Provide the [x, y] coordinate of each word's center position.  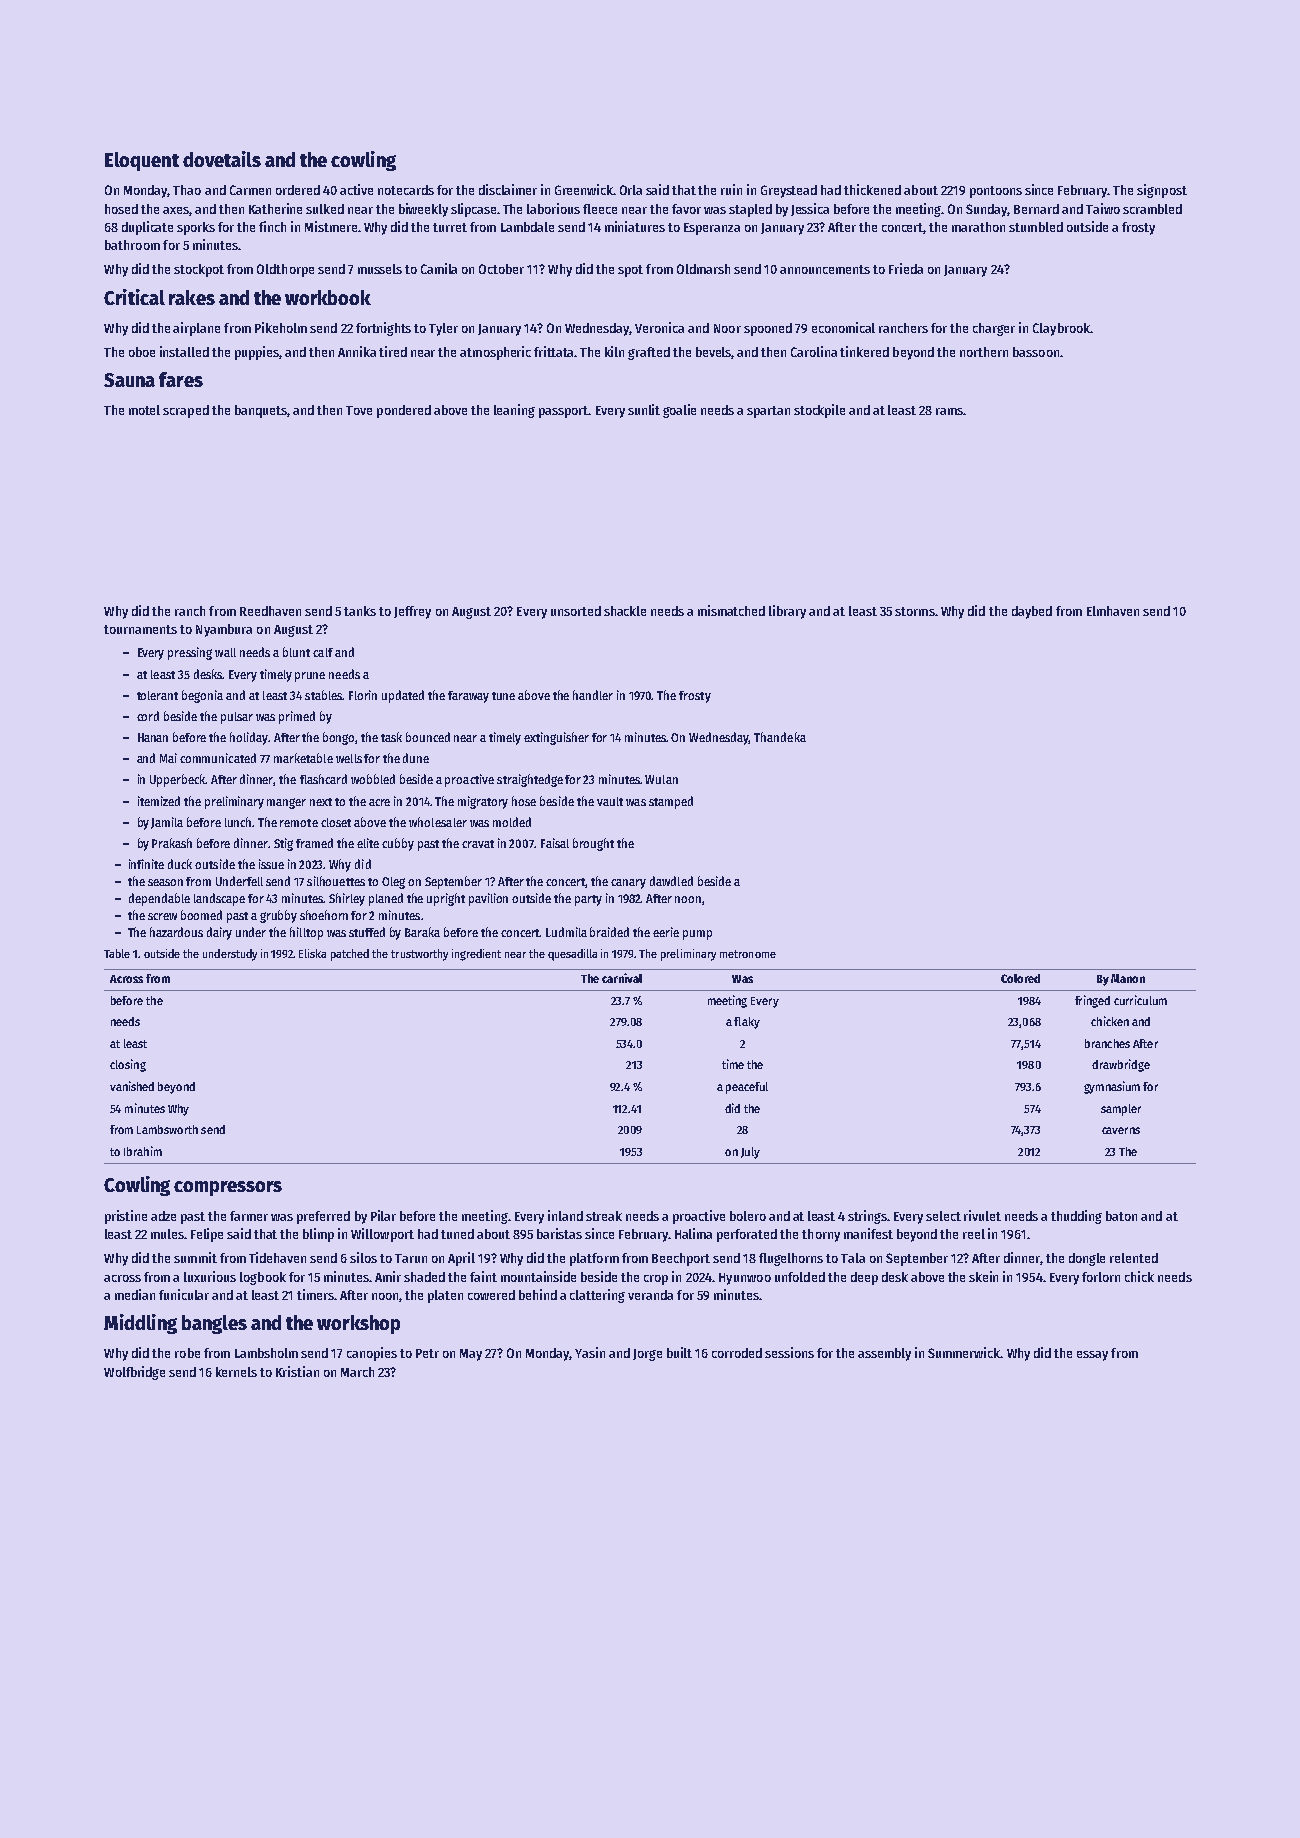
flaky [747, 1023]
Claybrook [1061, 329]
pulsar [237, 718]
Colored [1020, 978]
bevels [714, 353]
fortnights [383, 329]
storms [915, 611]
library [787, 612]
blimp [318, 1235]
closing [128, 1065]
